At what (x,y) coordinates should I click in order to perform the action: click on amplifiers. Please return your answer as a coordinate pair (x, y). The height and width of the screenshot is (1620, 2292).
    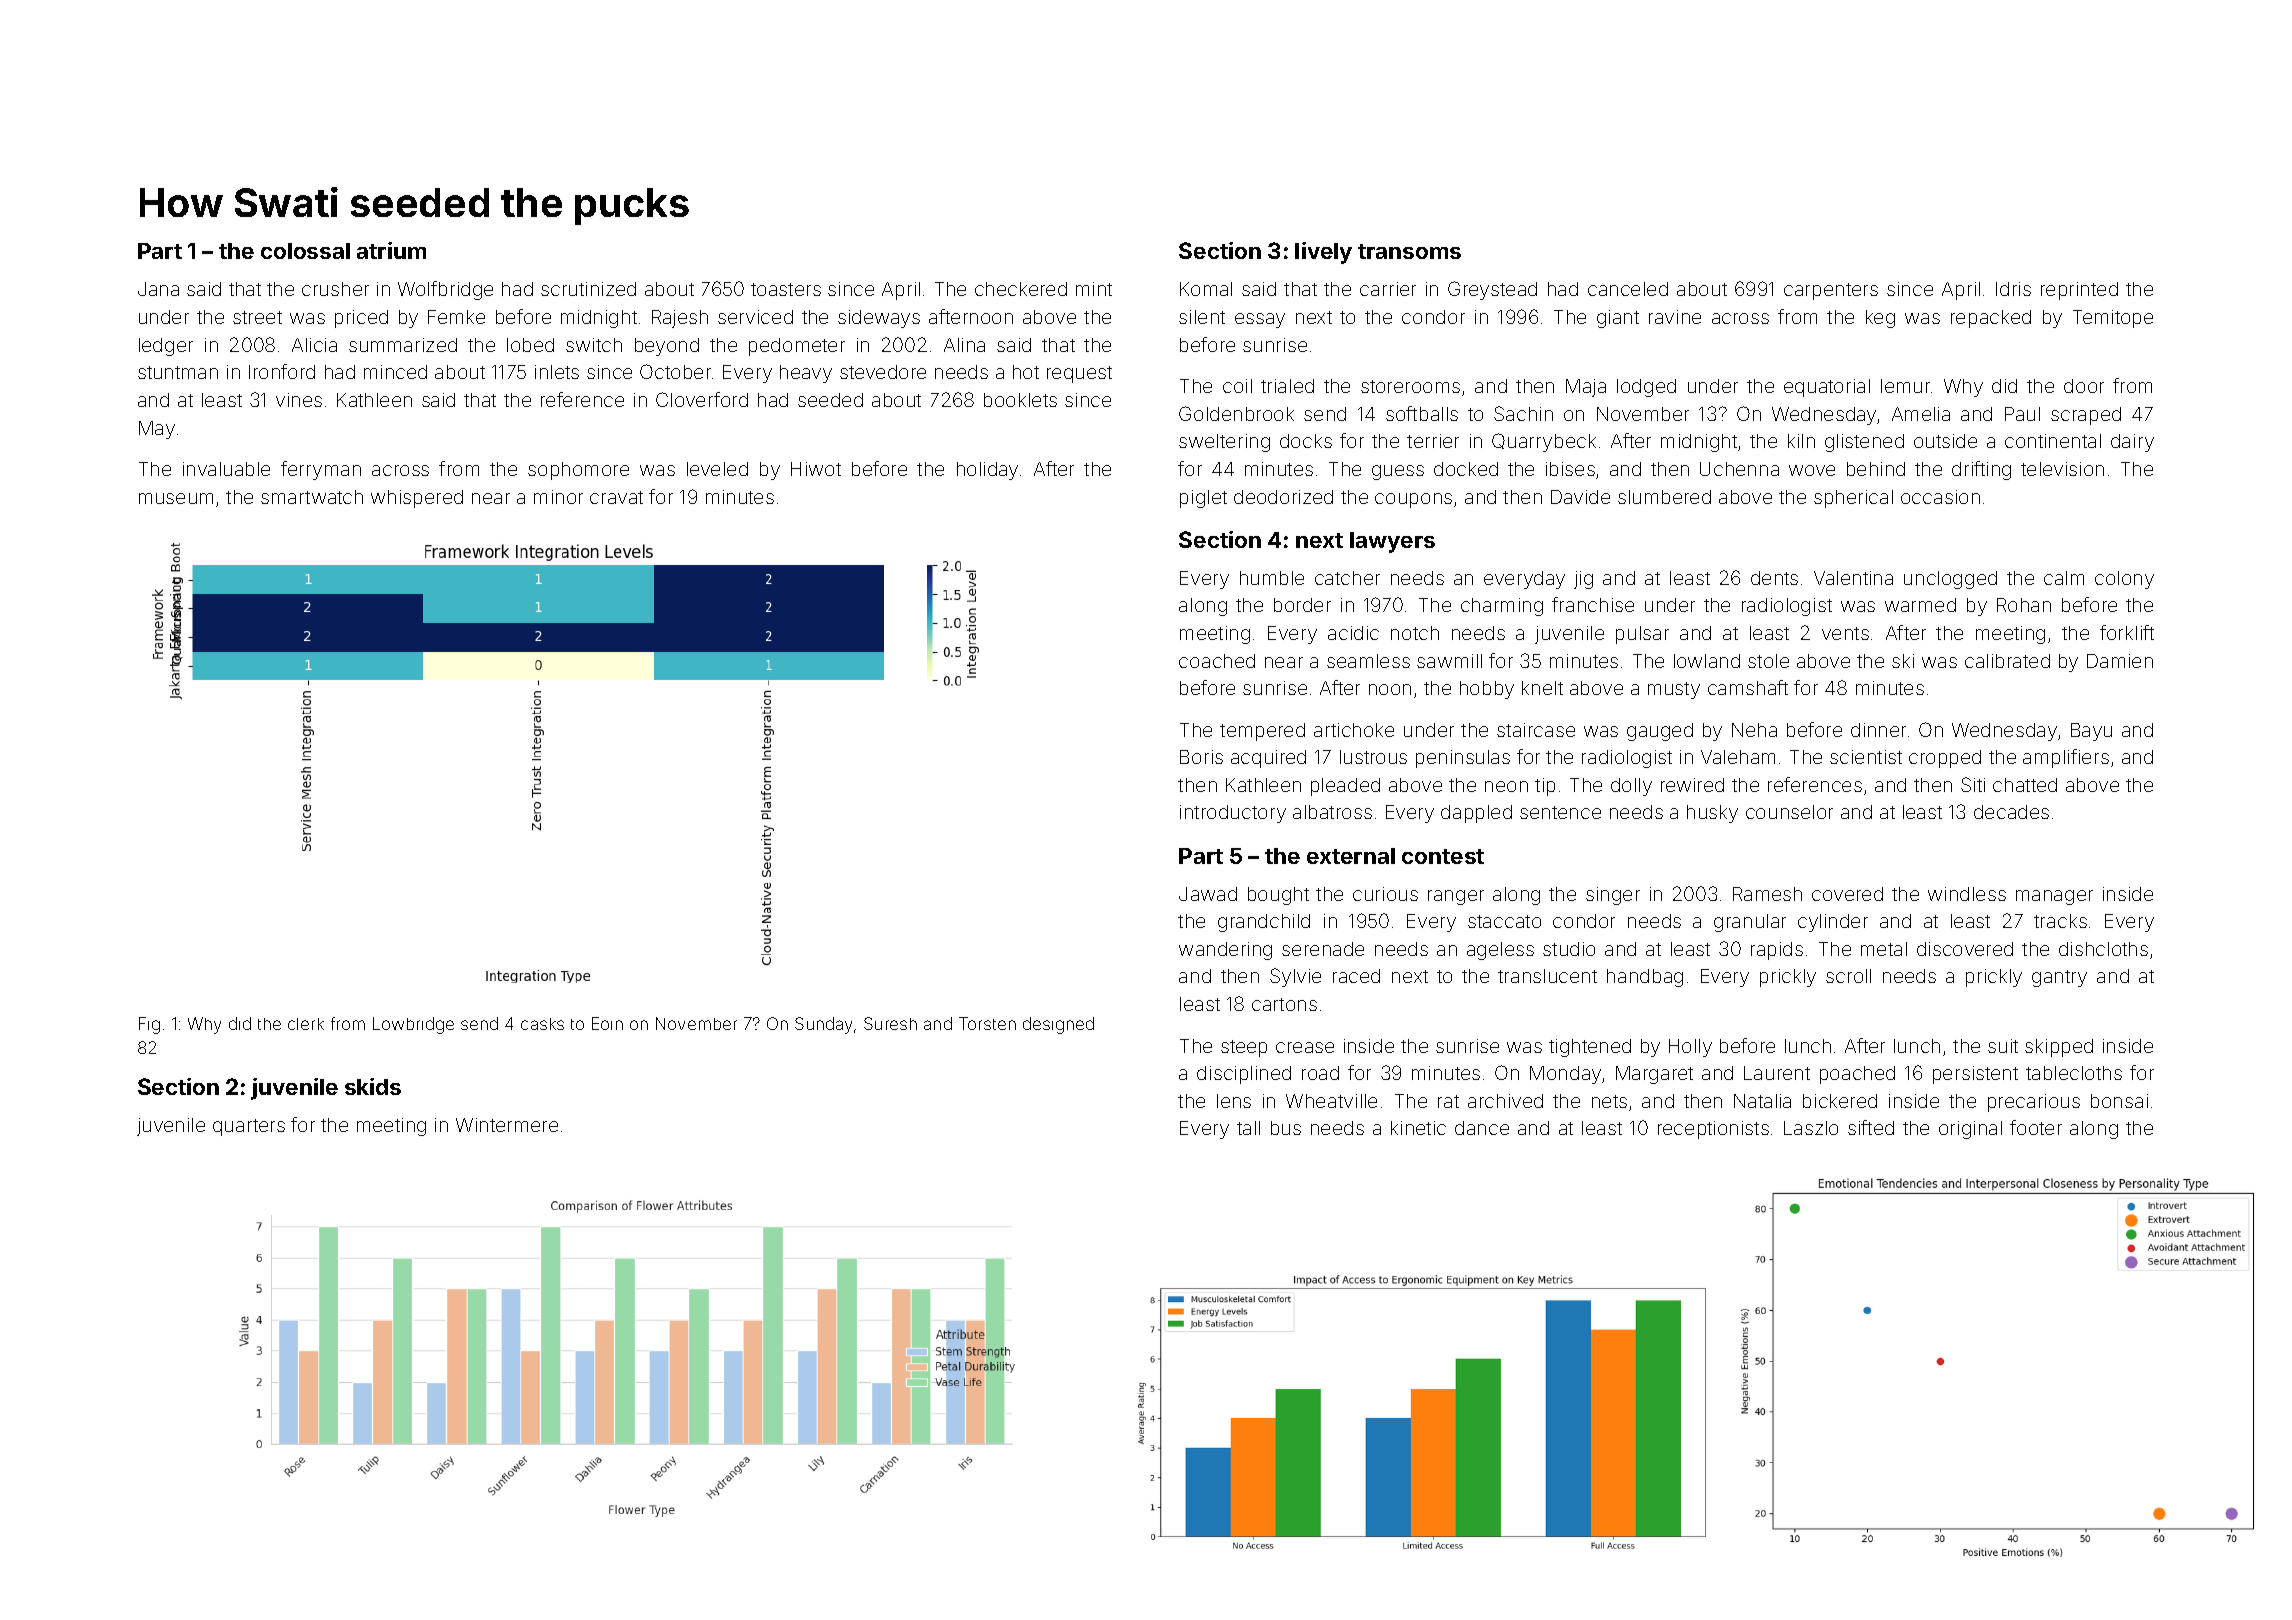
    Looking at the image, I should click on (2066, 758).
